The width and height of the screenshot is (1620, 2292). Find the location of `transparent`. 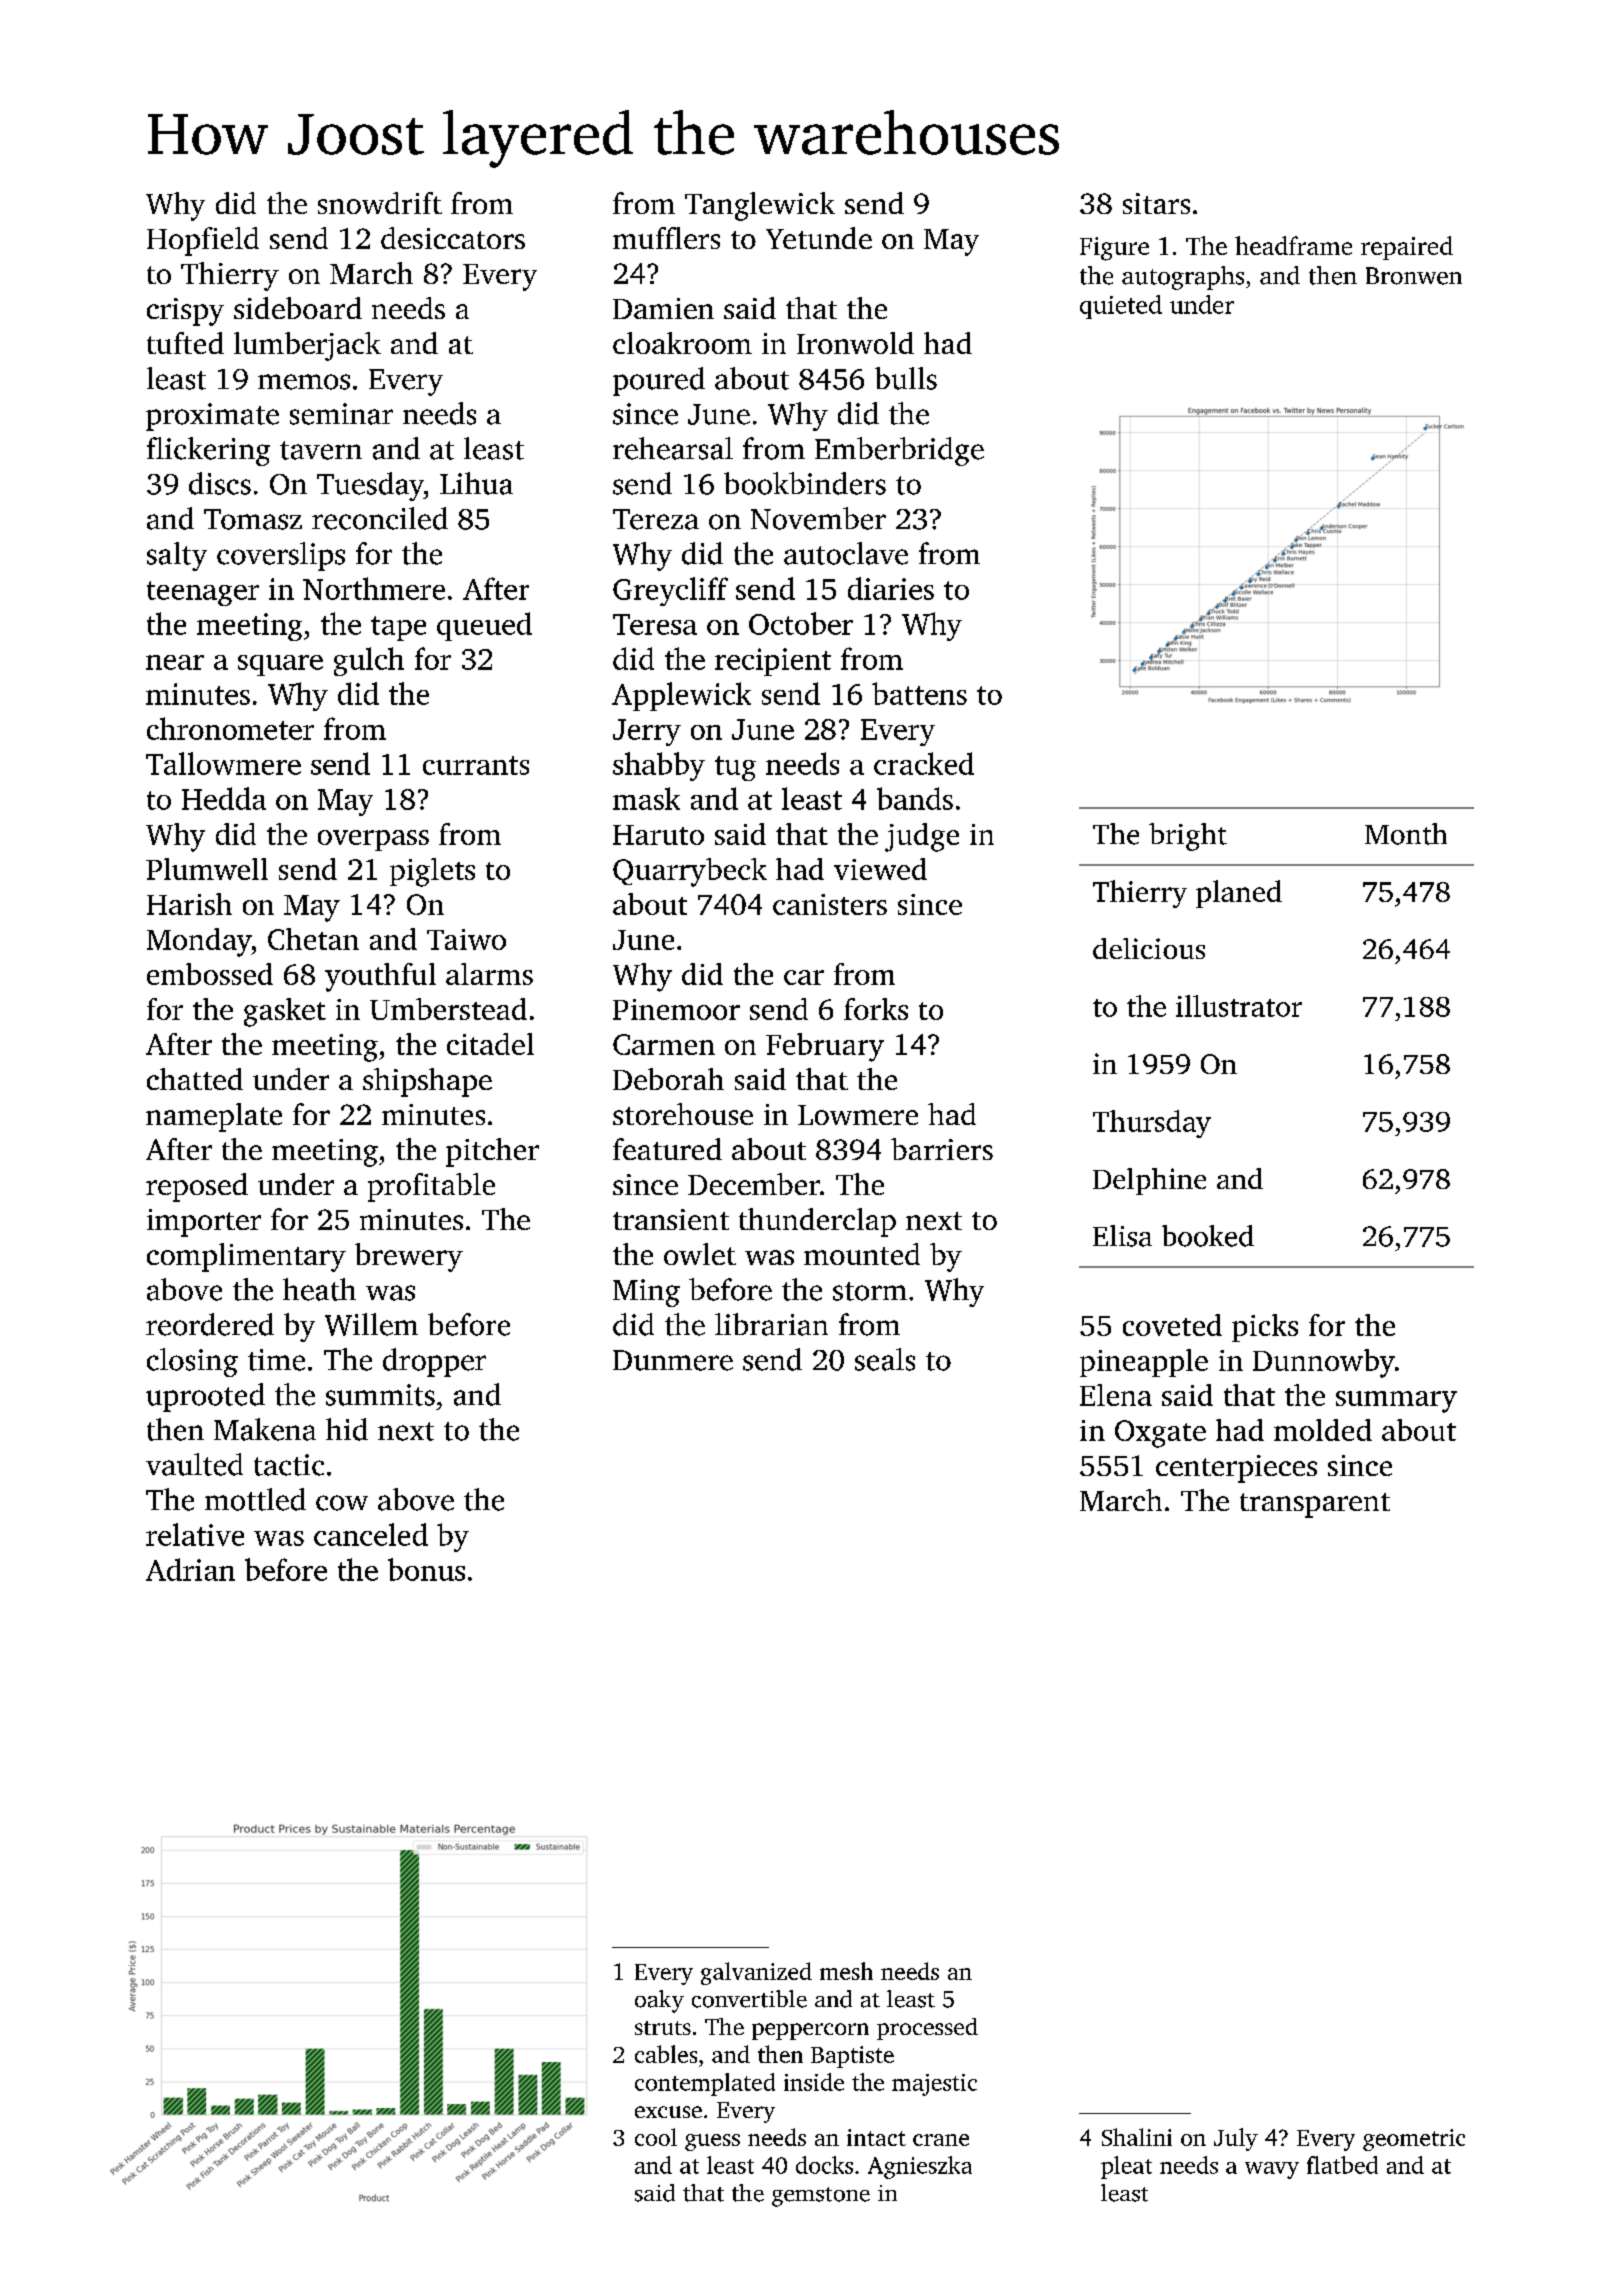

transparent is located at coordinates (1315, 1505).
